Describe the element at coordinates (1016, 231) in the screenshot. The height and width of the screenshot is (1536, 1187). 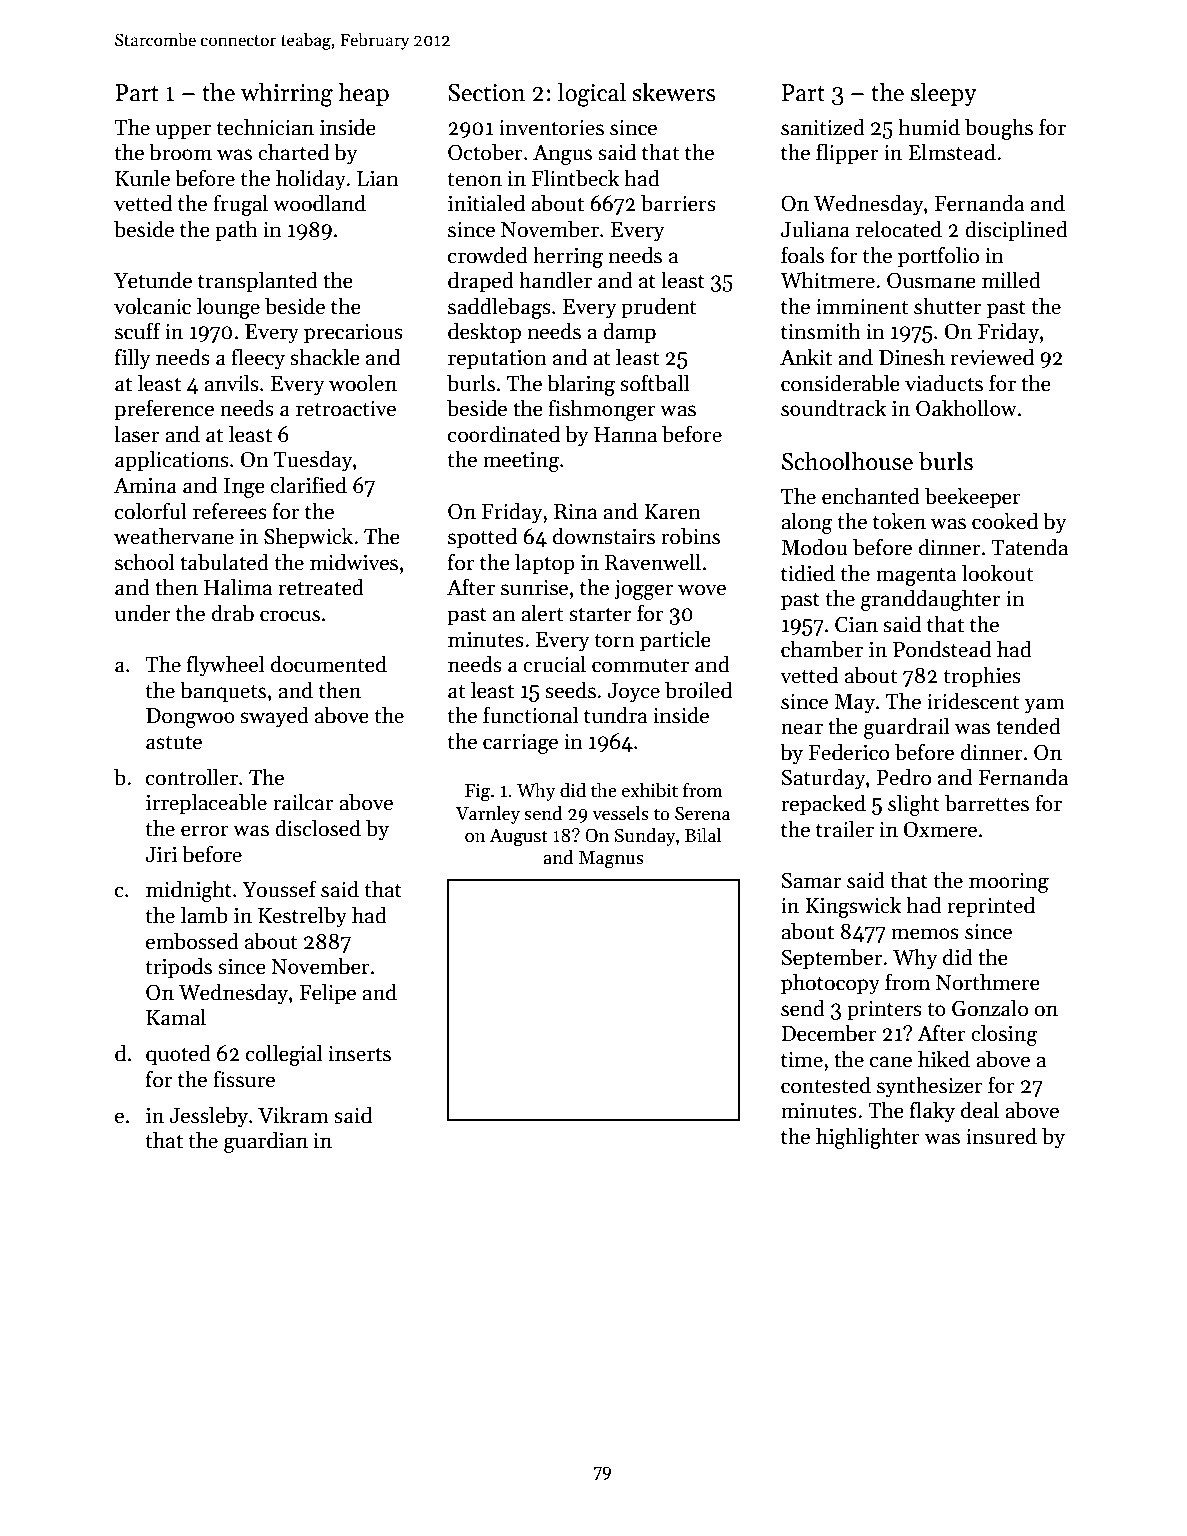
I see `disciplined` at that location.
